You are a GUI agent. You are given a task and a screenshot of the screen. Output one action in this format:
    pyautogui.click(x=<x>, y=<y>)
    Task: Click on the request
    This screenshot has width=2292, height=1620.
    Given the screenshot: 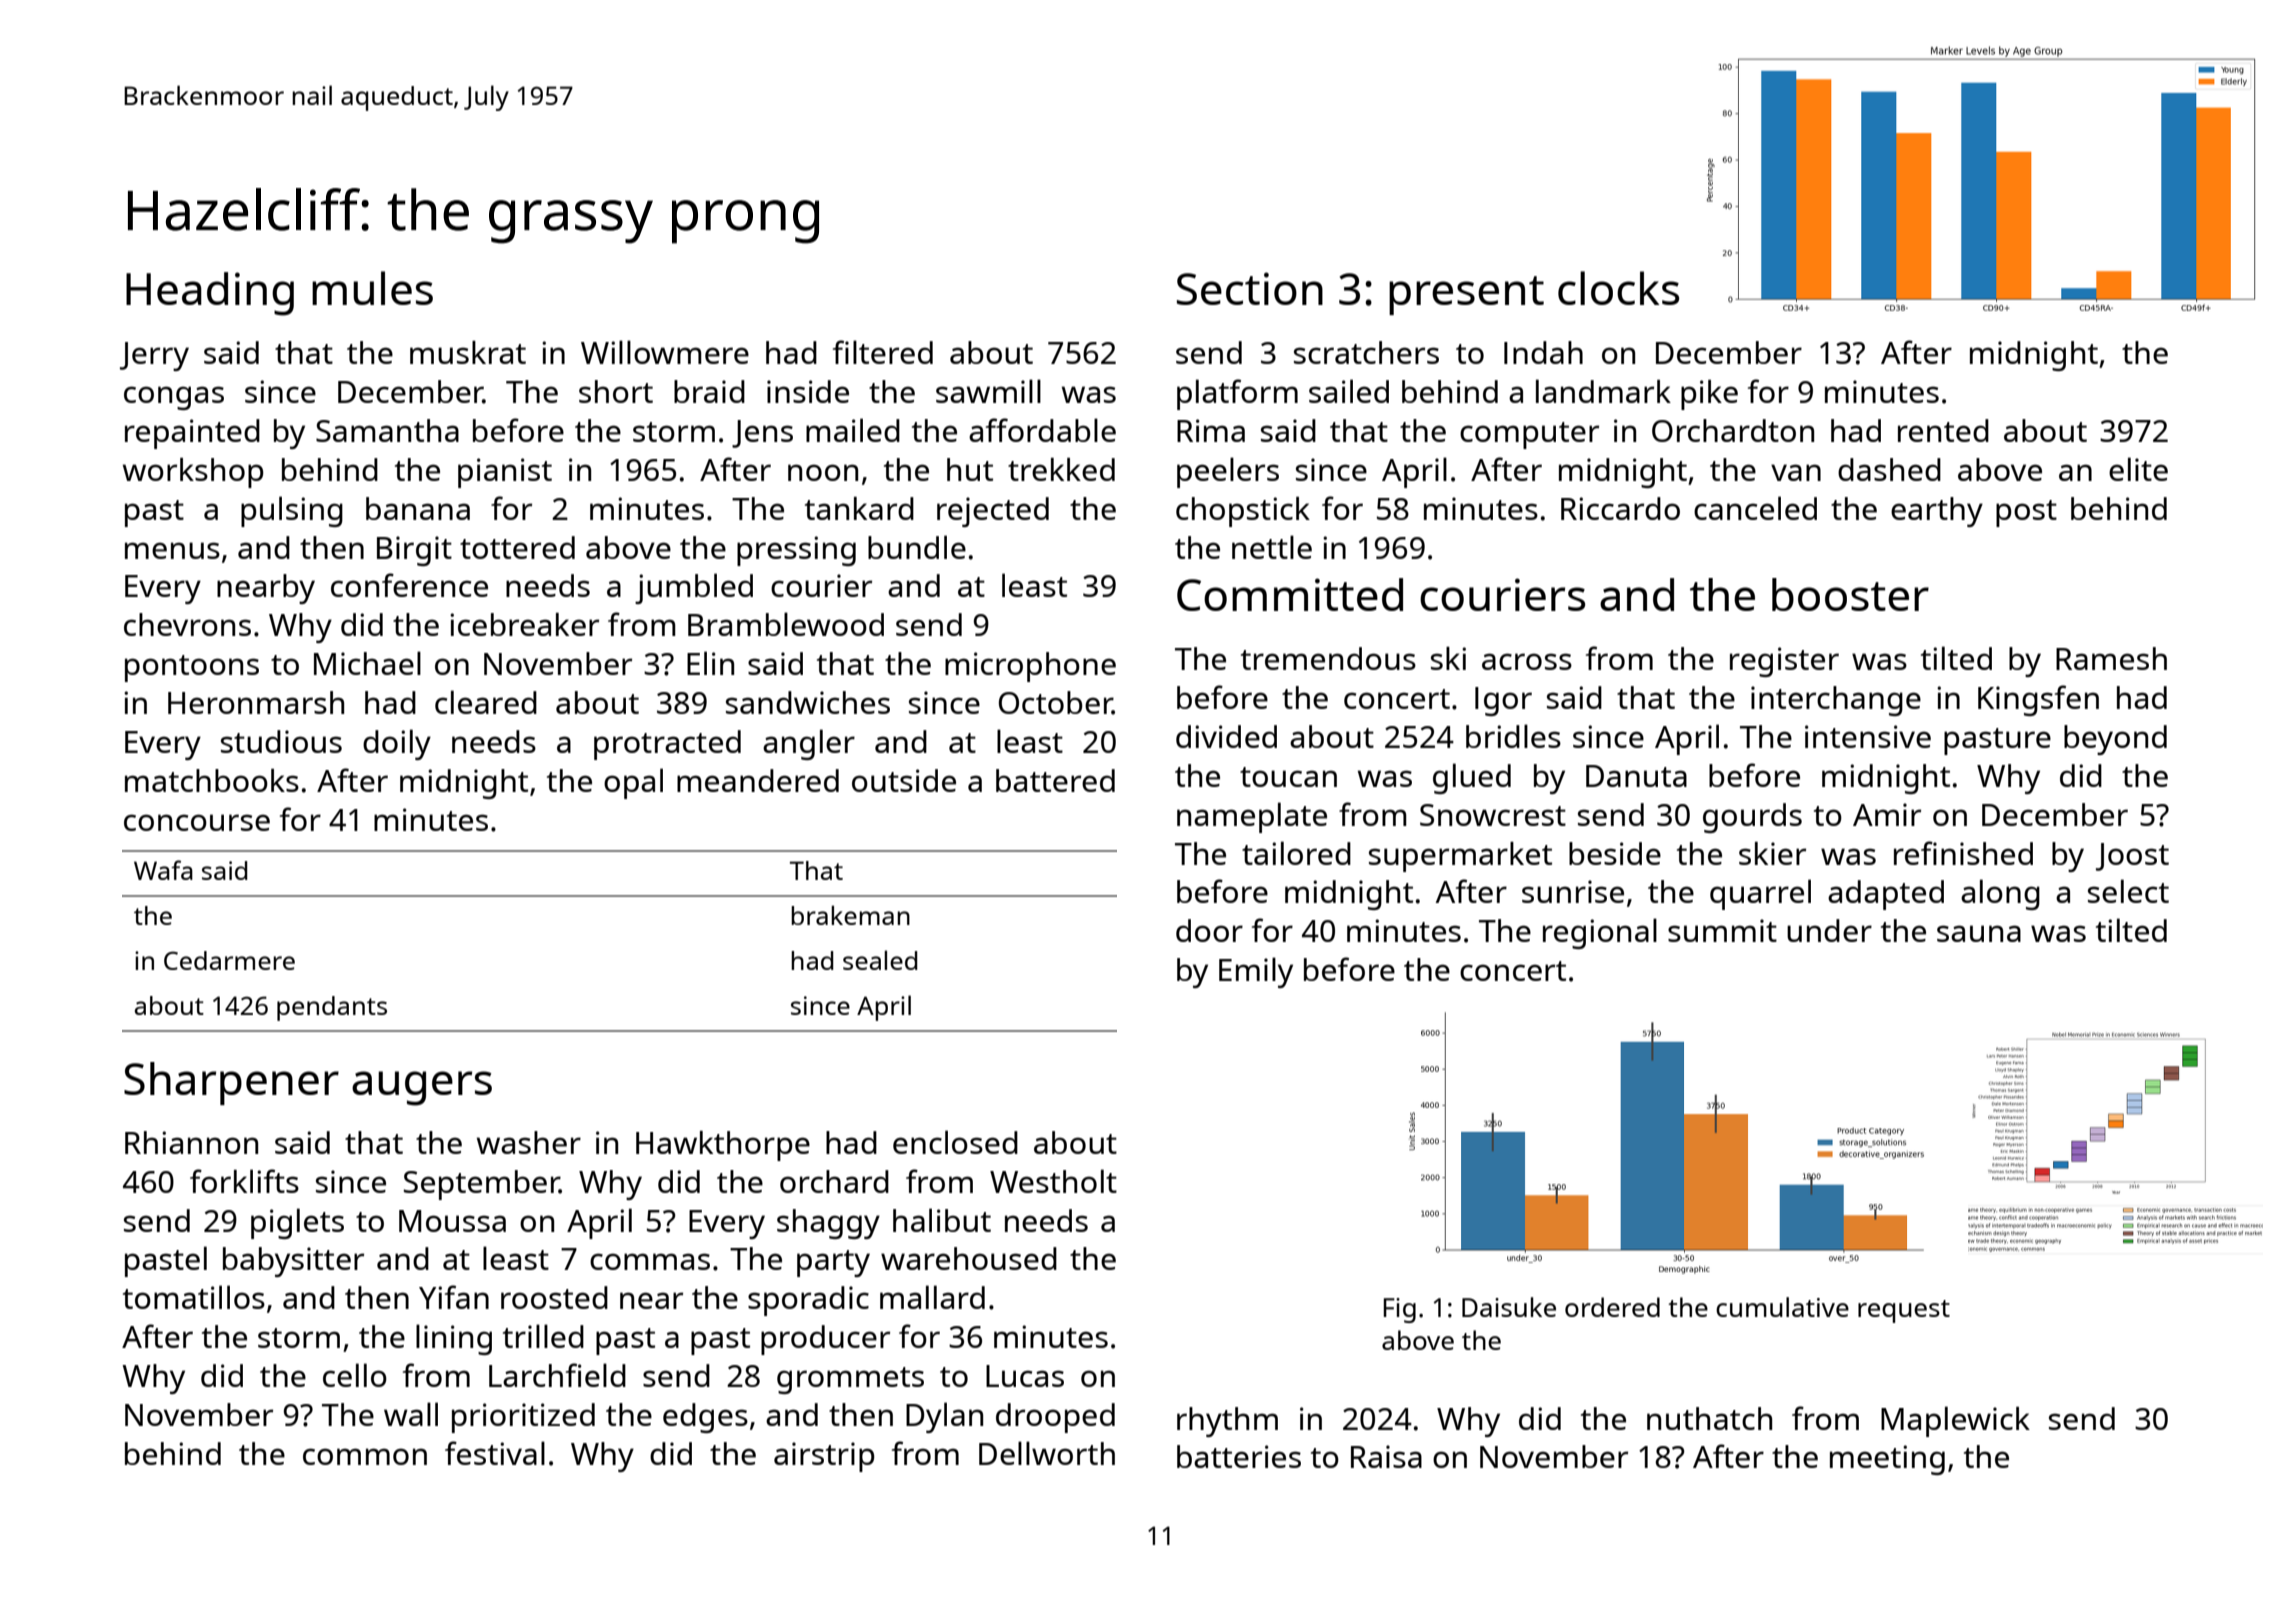 What is the action you would take?
    pyautogui.click(x=1904, y=1311)
